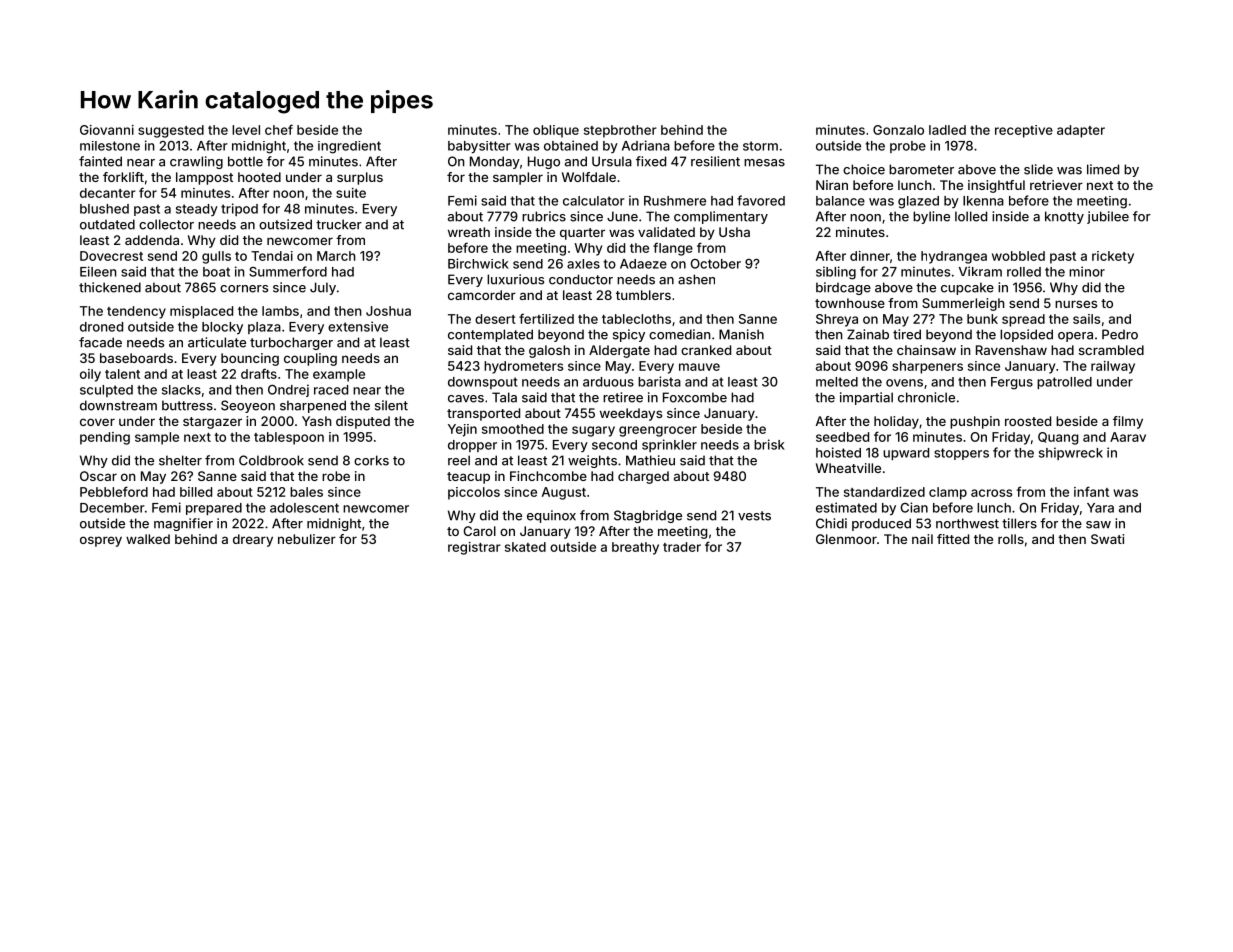 Image resolution: width=1233 pixels, height=952 pixels. I want to click on Foxcombe, so click(695, 397).
